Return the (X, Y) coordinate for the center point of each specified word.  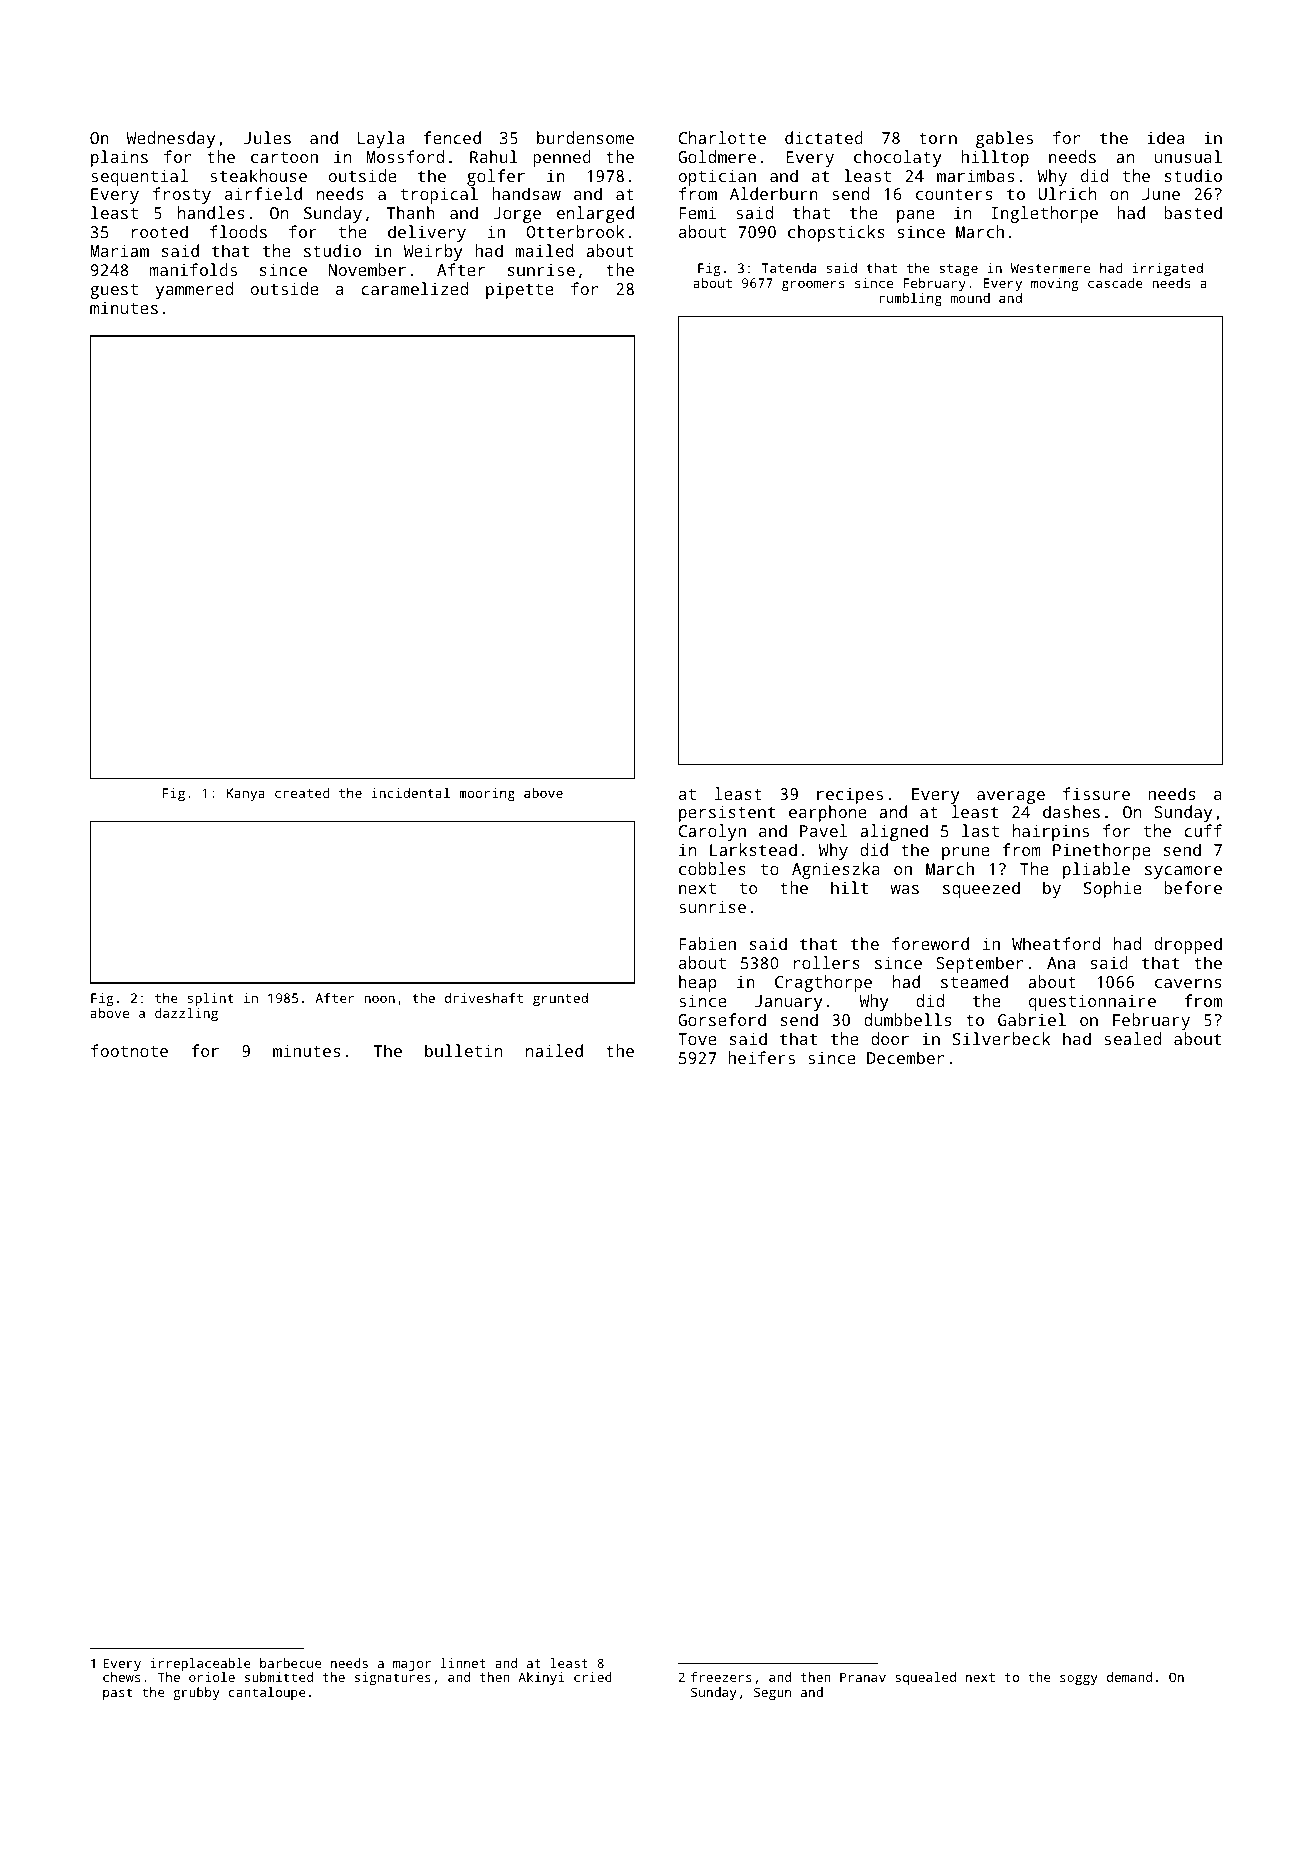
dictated (824, 137)
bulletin (463, 1050)
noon (379, 999)
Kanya (246, 794)
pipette (520, 290)
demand (1129, 1677)
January (789, 1003)
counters (954, 194)
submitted (279, 1677)
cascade (1115, 283)
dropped (1188, 945)
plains (119, 158)
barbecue (290, 1663)
